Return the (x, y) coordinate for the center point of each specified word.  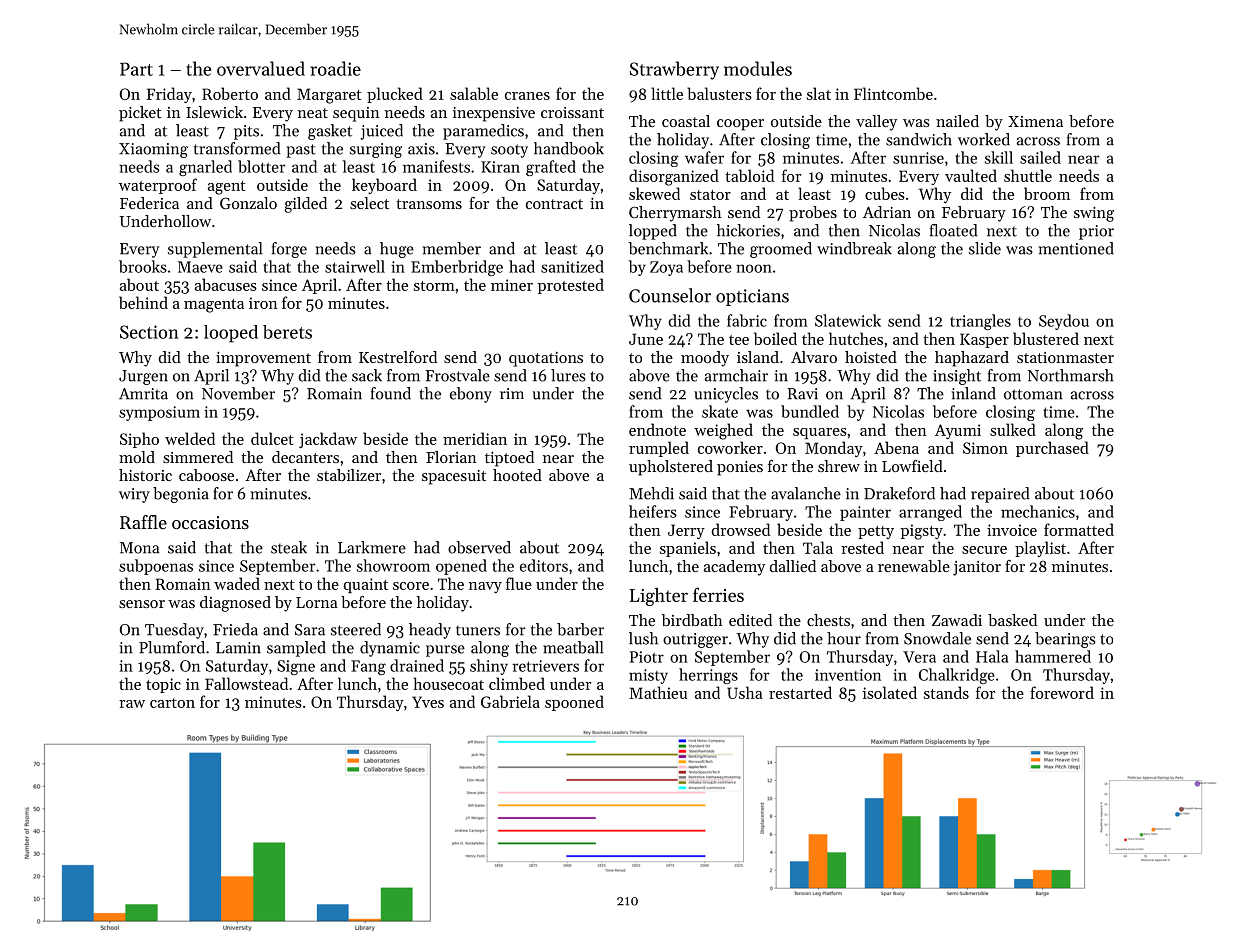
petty (876, 532)
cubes (885, 193)
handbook (569, 148)
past (301, 151)
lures (568, 375)
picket (140, 114)
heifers (653, 511)
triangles (980, 322)
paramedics (483, 132)
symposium (159, 413)
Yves (428, 702)
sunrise (918, 158)
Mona (139, 548)
